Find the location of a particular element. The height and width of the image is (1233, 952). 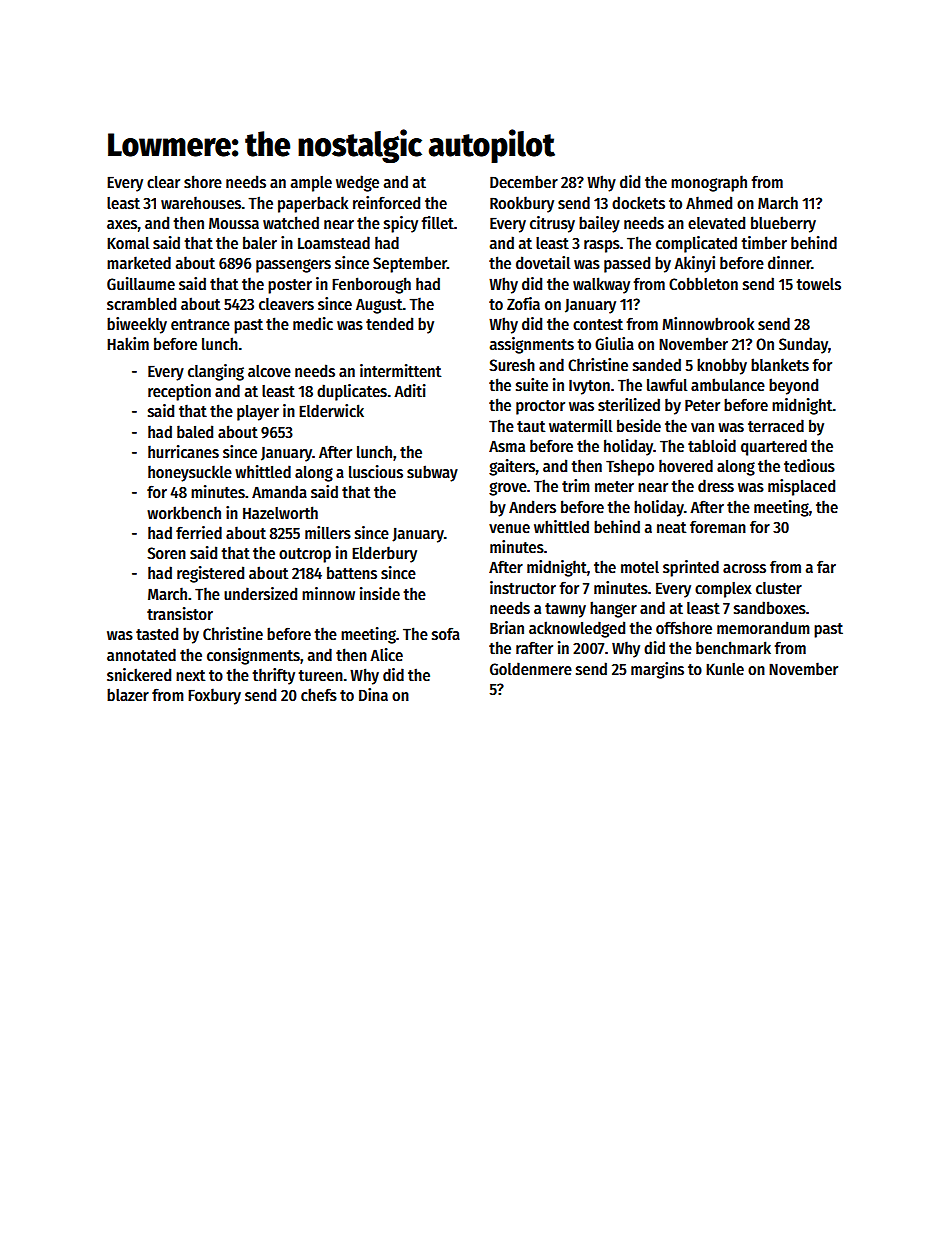

far is located at coordinates (826, 566).
